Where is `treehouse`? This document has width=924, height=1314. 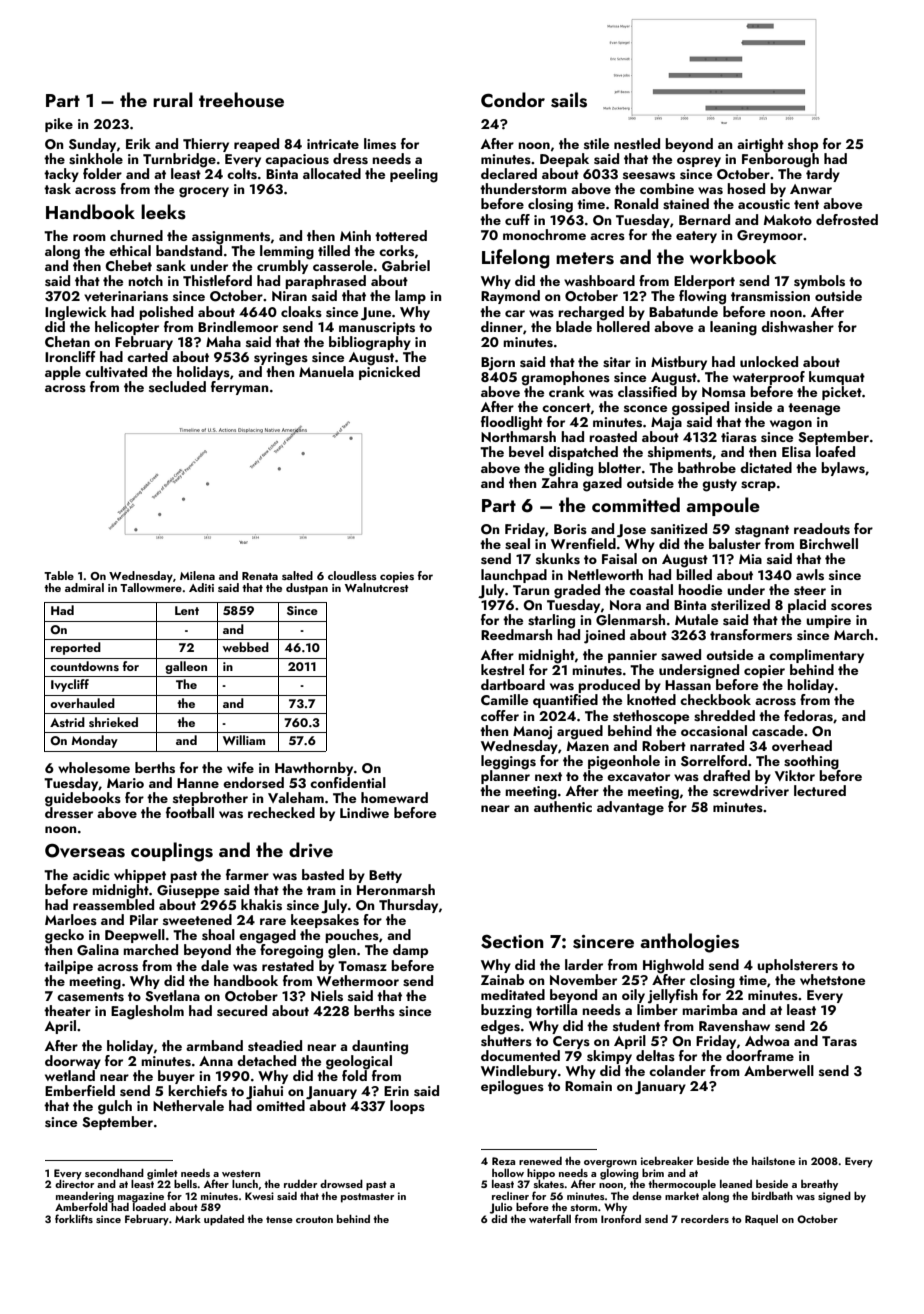 treehouse is located at coordinates (241, 100).
